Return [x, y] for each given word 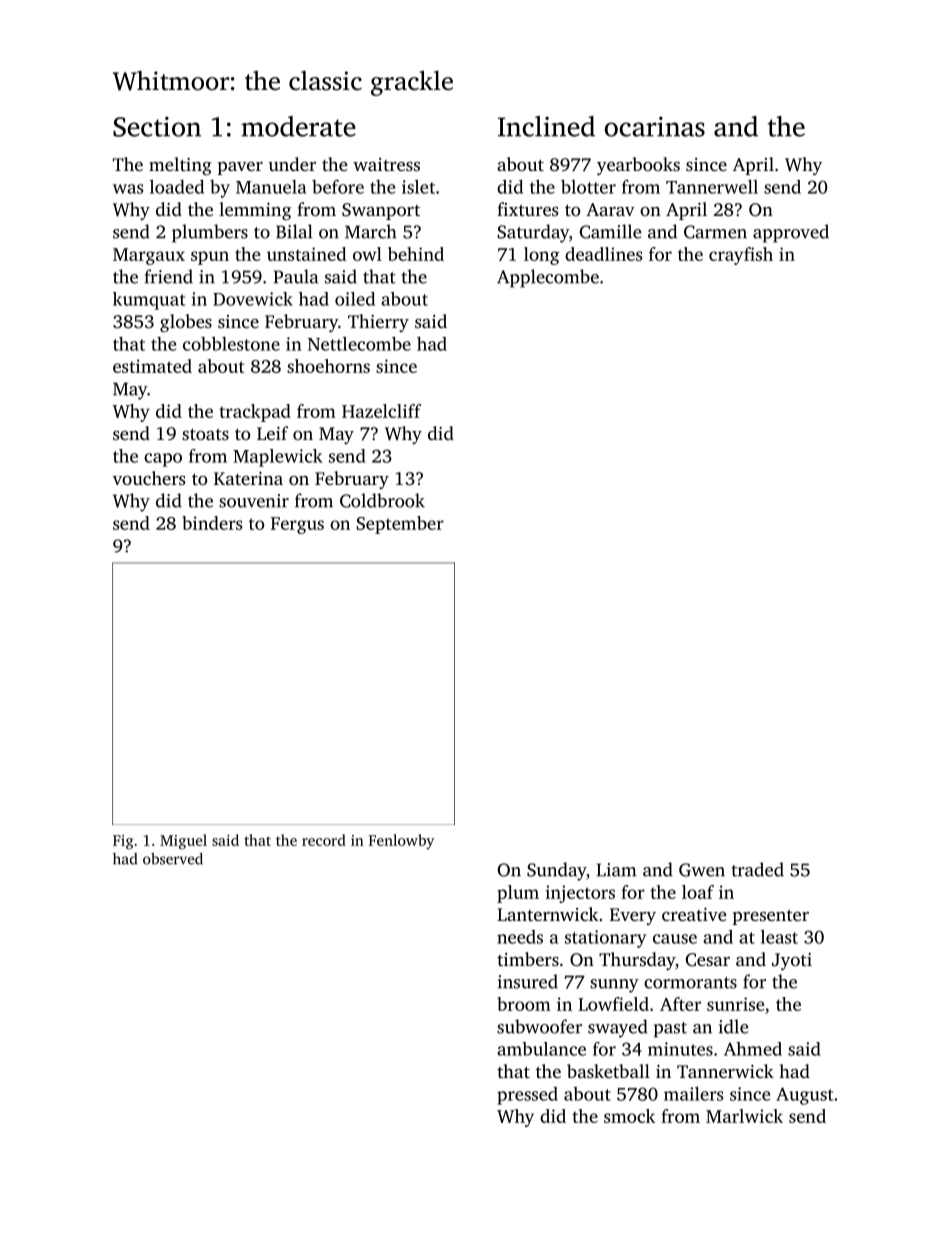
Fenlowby [401, 841]
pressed [527, 1096]
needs [520, 937]
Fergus [297, 525]
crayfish [741, 256]
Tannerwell [712, 187]
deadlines [603, 254]
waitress [386, 164]
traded [757, 869]
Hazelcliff [381, 411]
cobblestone [231, 344]
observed [173, 859]
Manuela [271, 187]
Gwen [702, 870]
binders [212, 523]
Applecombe [548, 278]
